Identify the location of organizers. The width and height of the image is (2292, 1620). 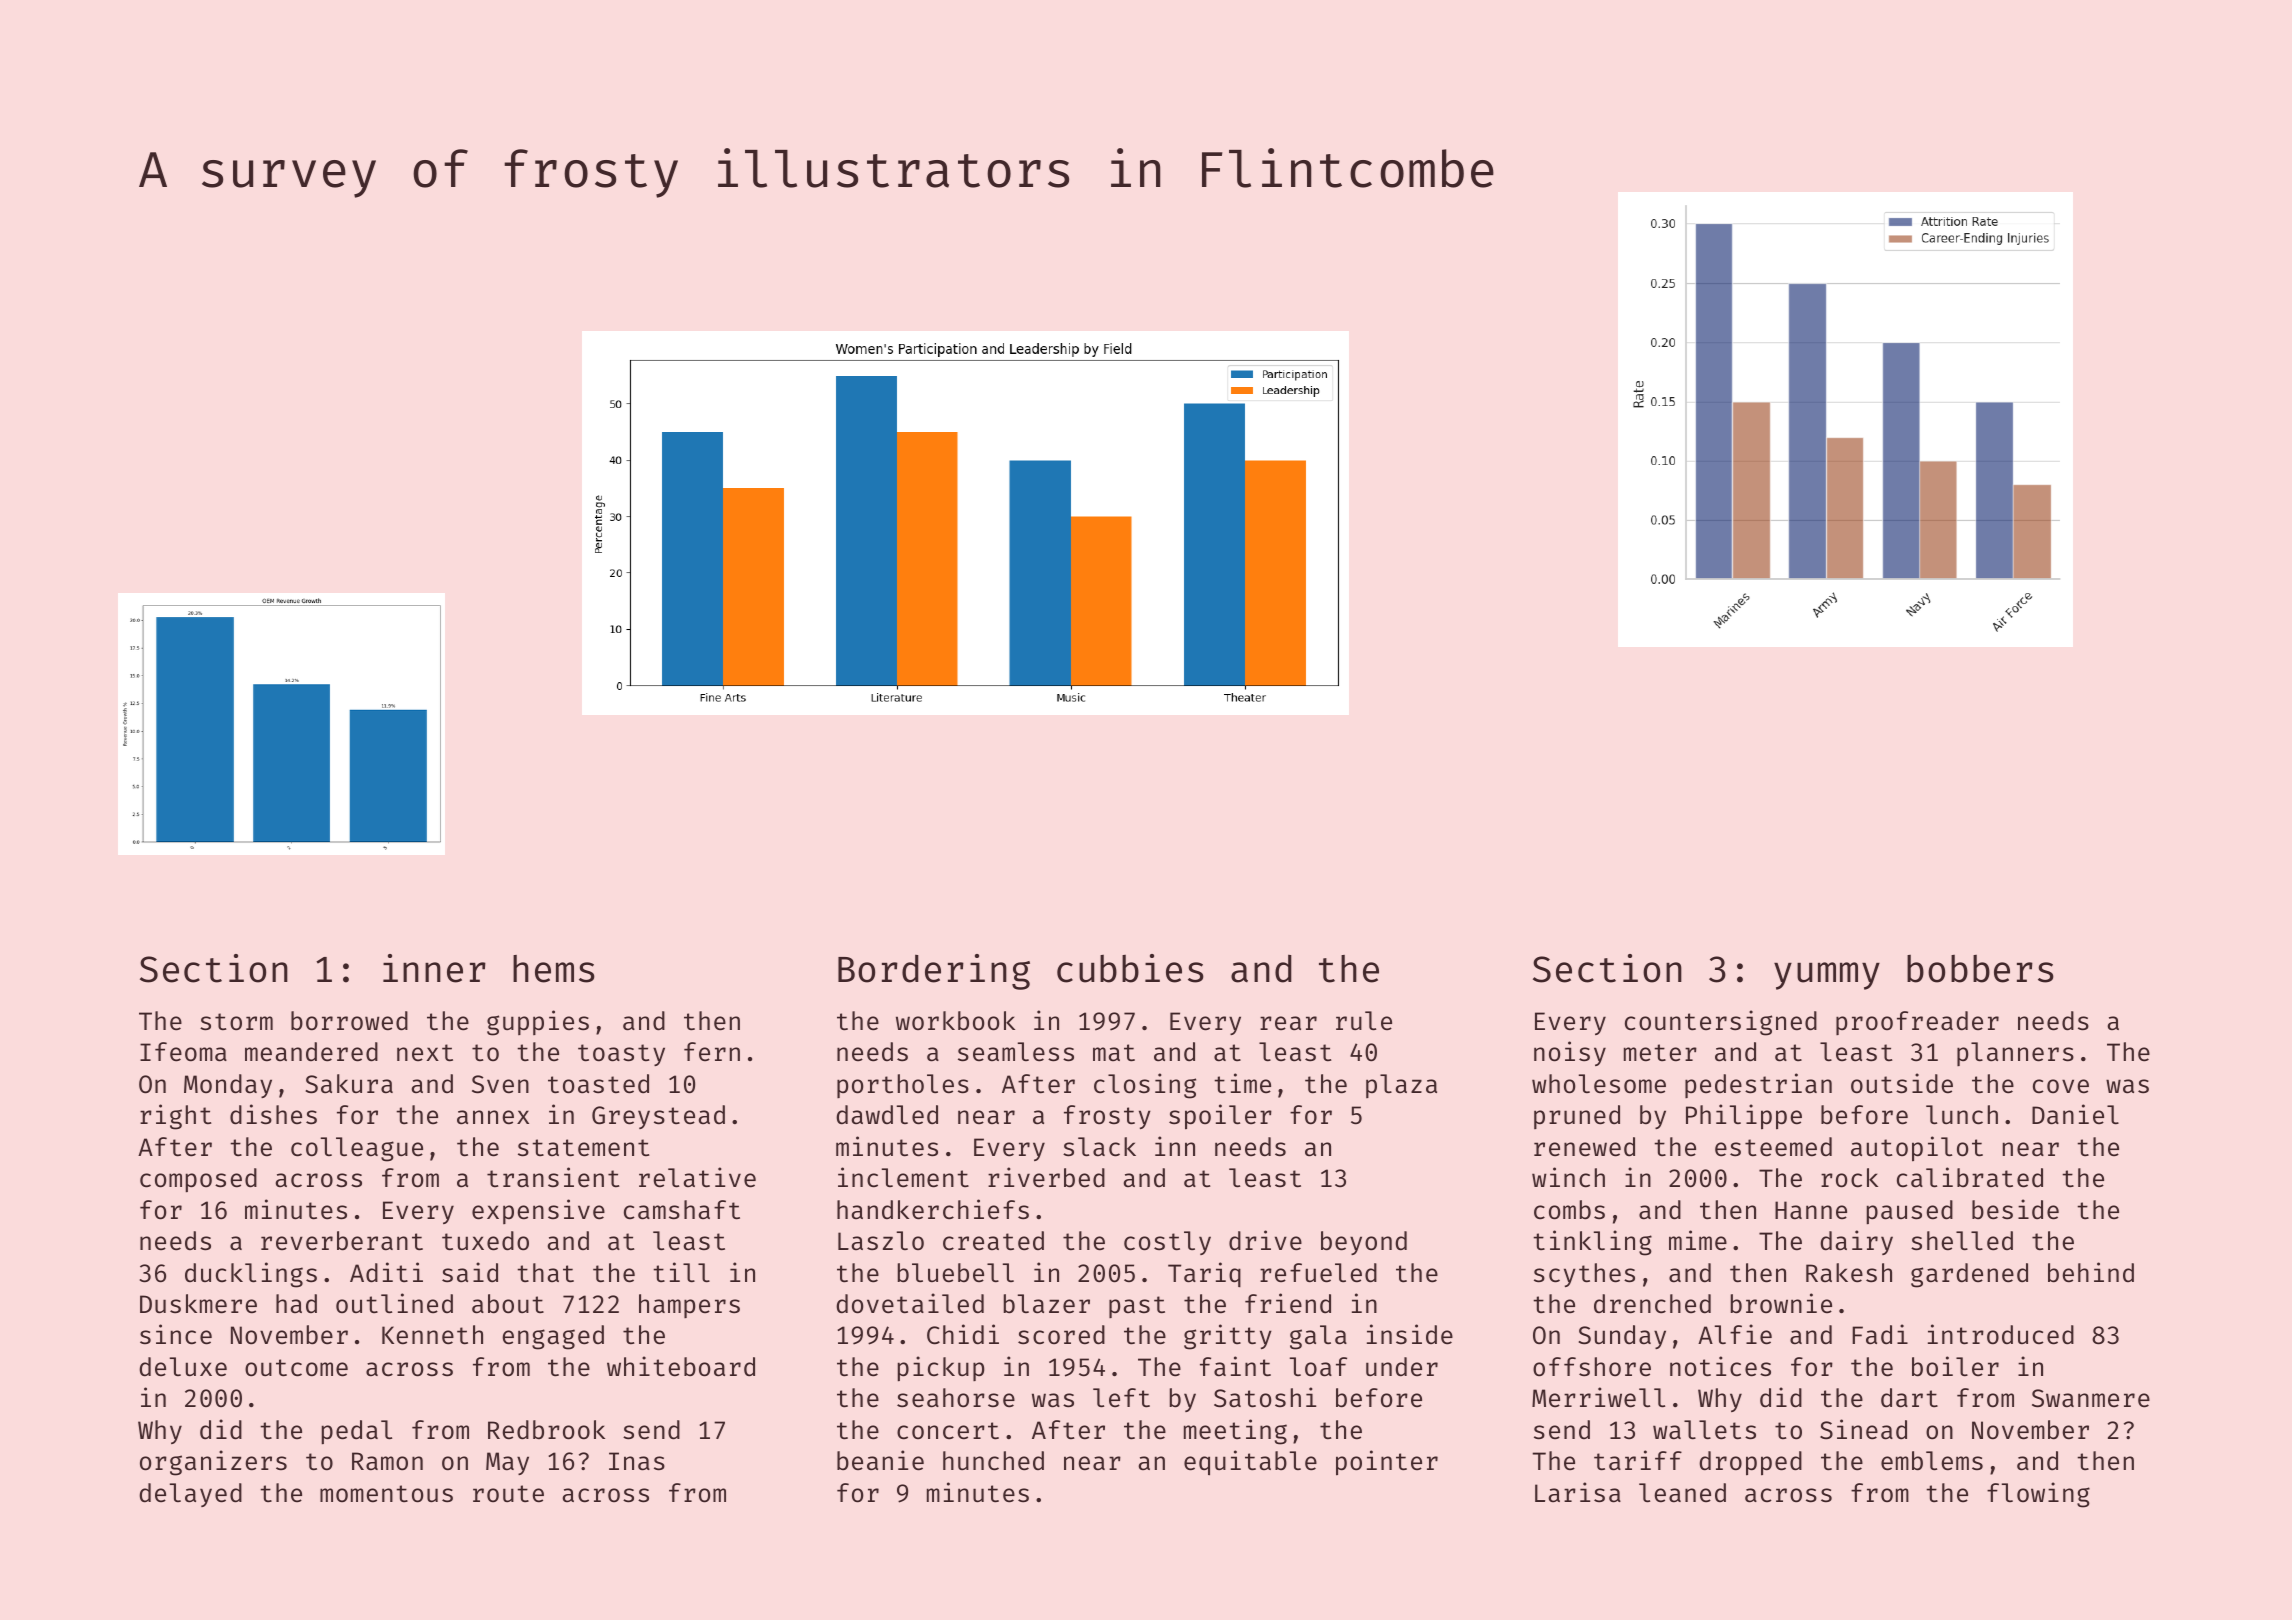
(213, 1463).
